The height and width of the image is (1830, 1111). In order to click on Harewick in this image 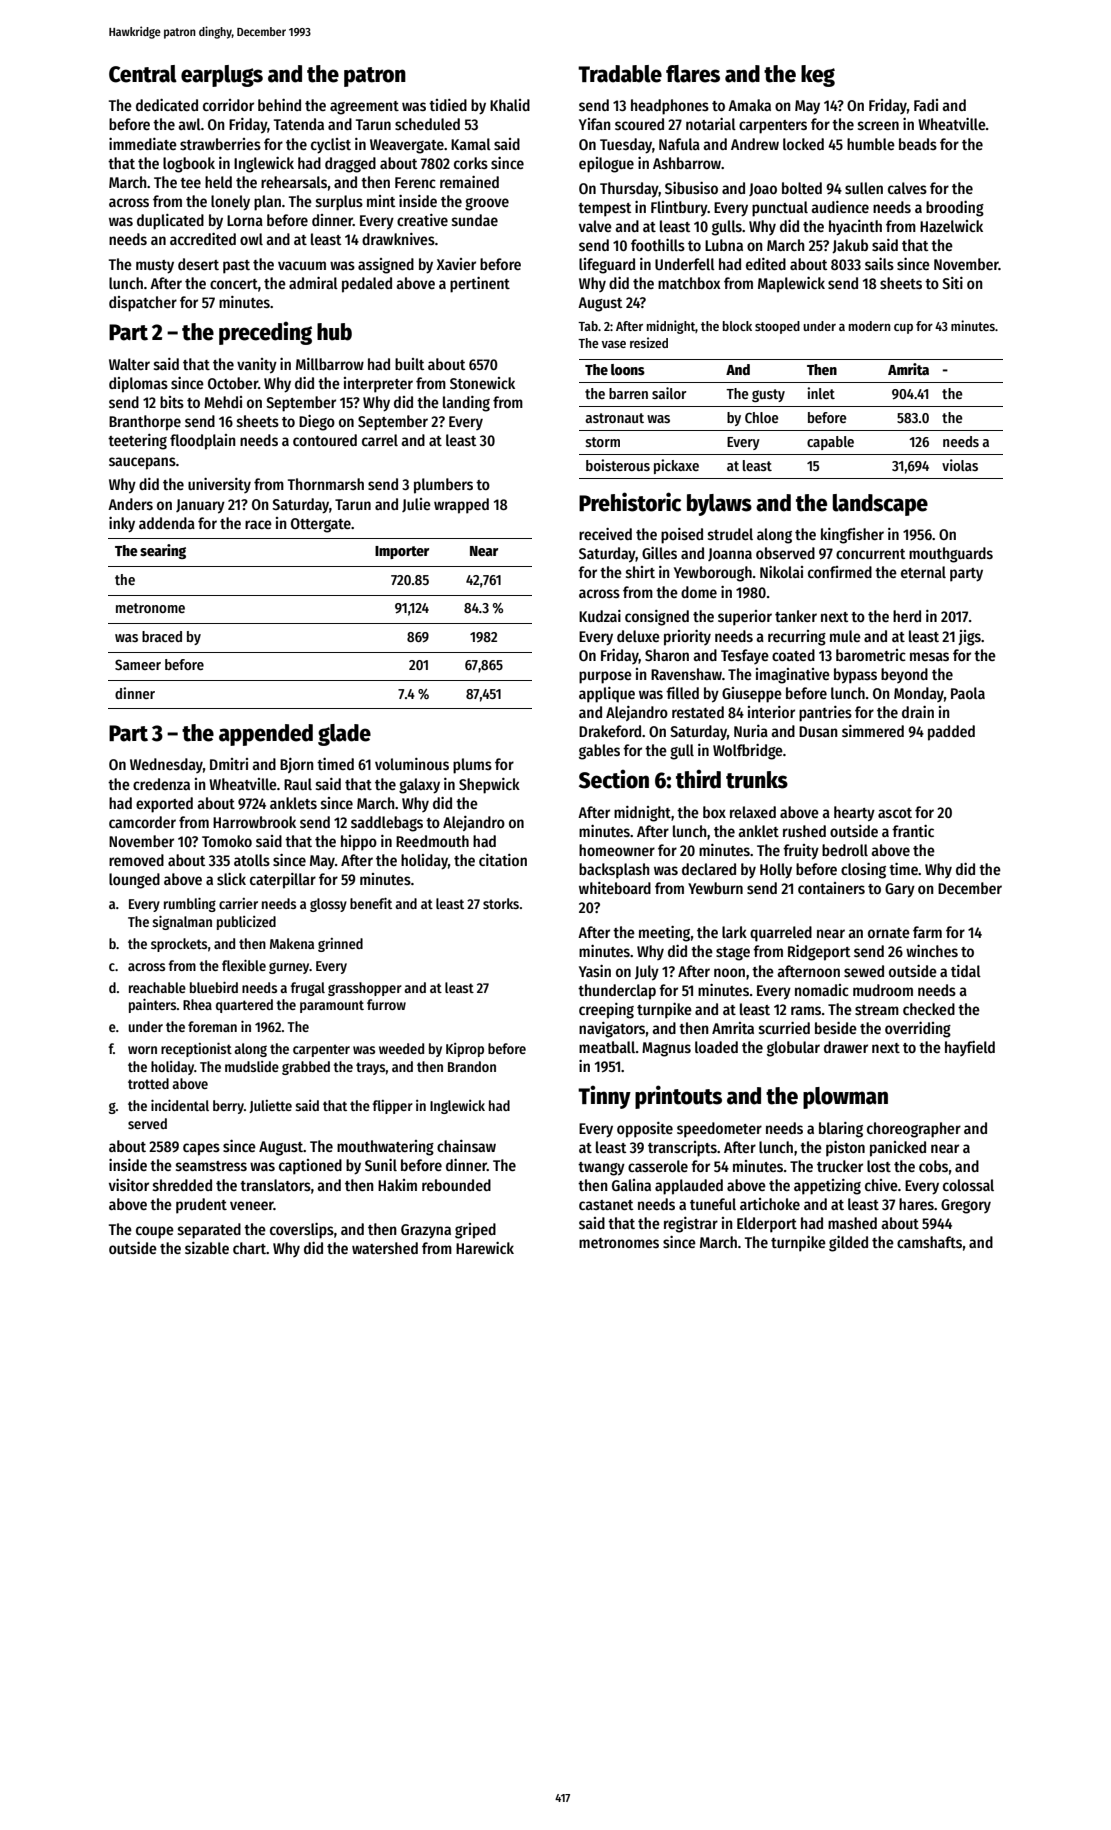, I will do `click(485, 1248)`.
